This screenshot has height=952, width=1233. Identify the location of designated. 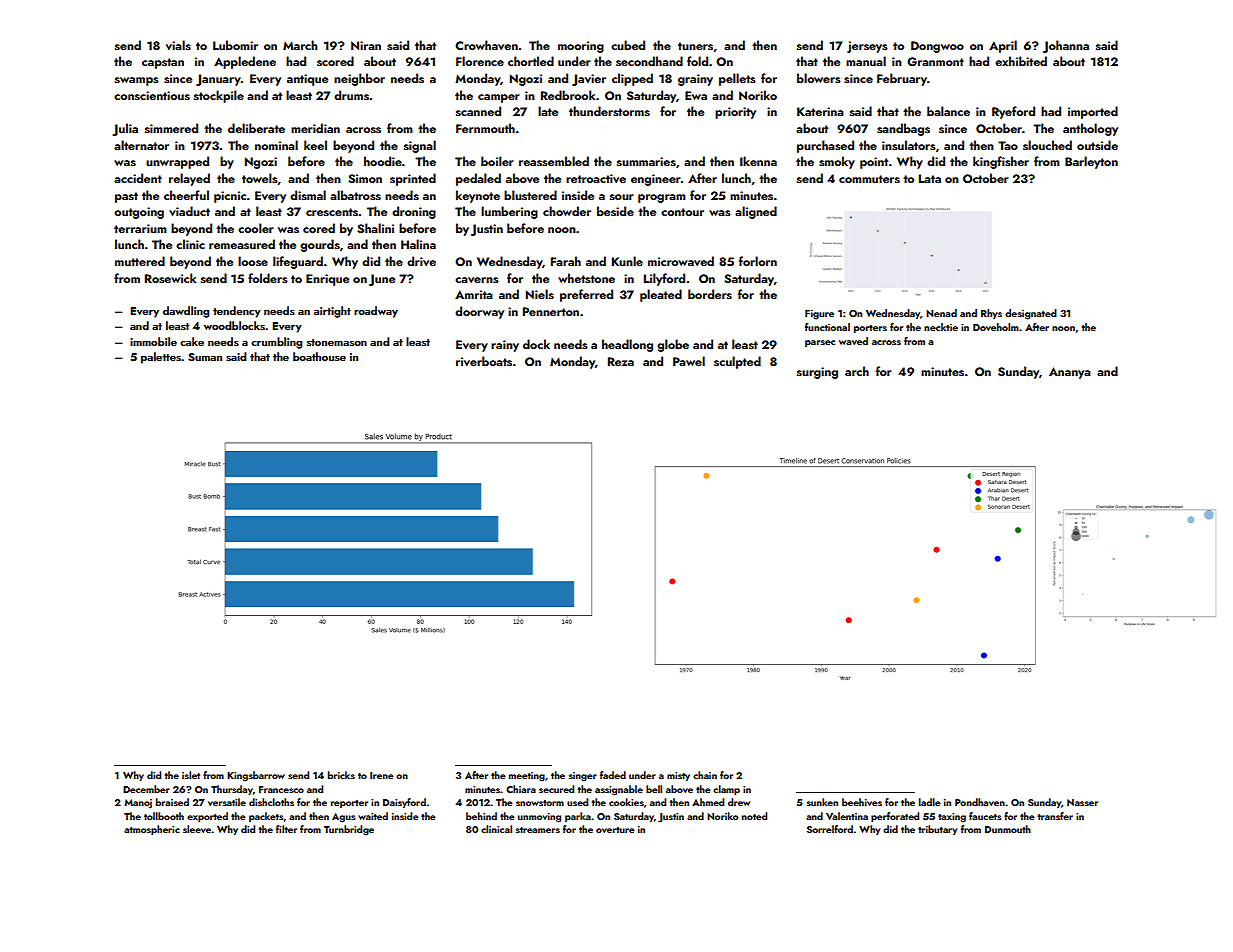
(1031, 314).
